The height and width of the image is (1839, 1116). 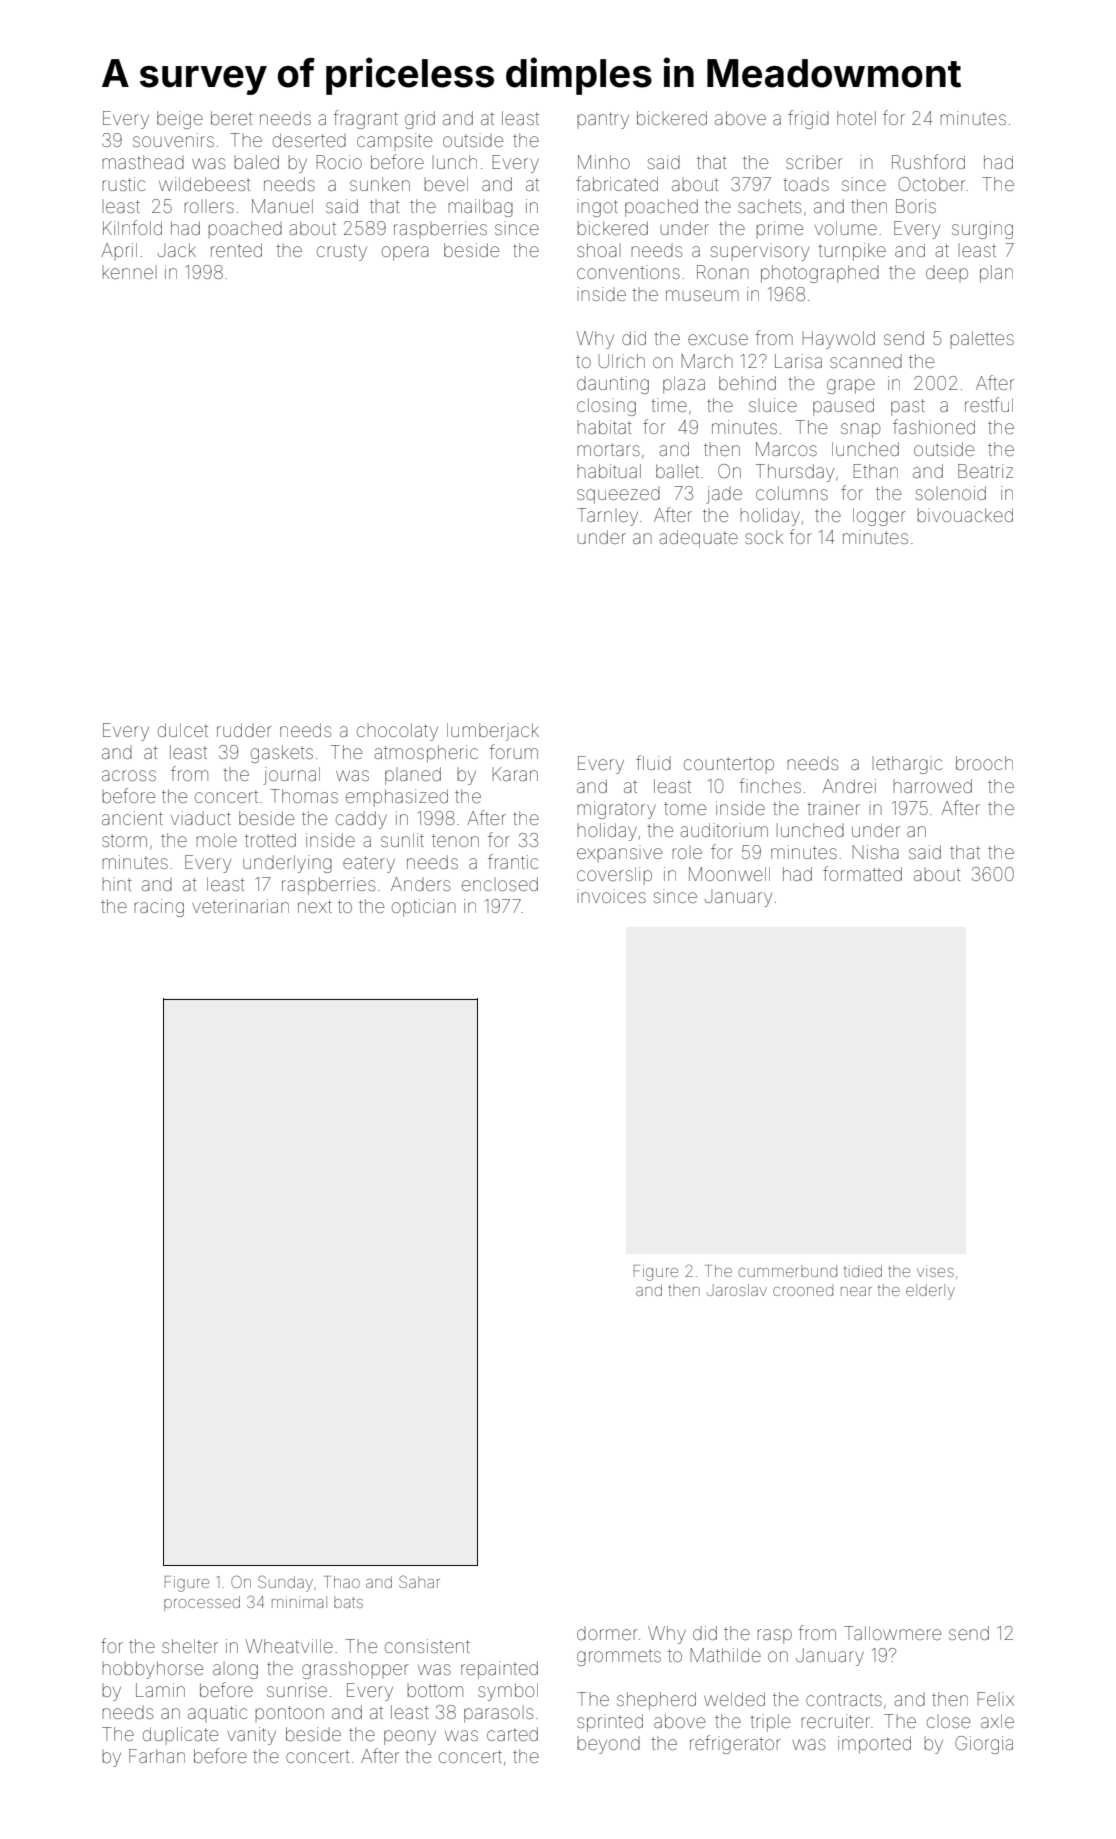 I want to click on viaduct, so click(x=201, y=818).
